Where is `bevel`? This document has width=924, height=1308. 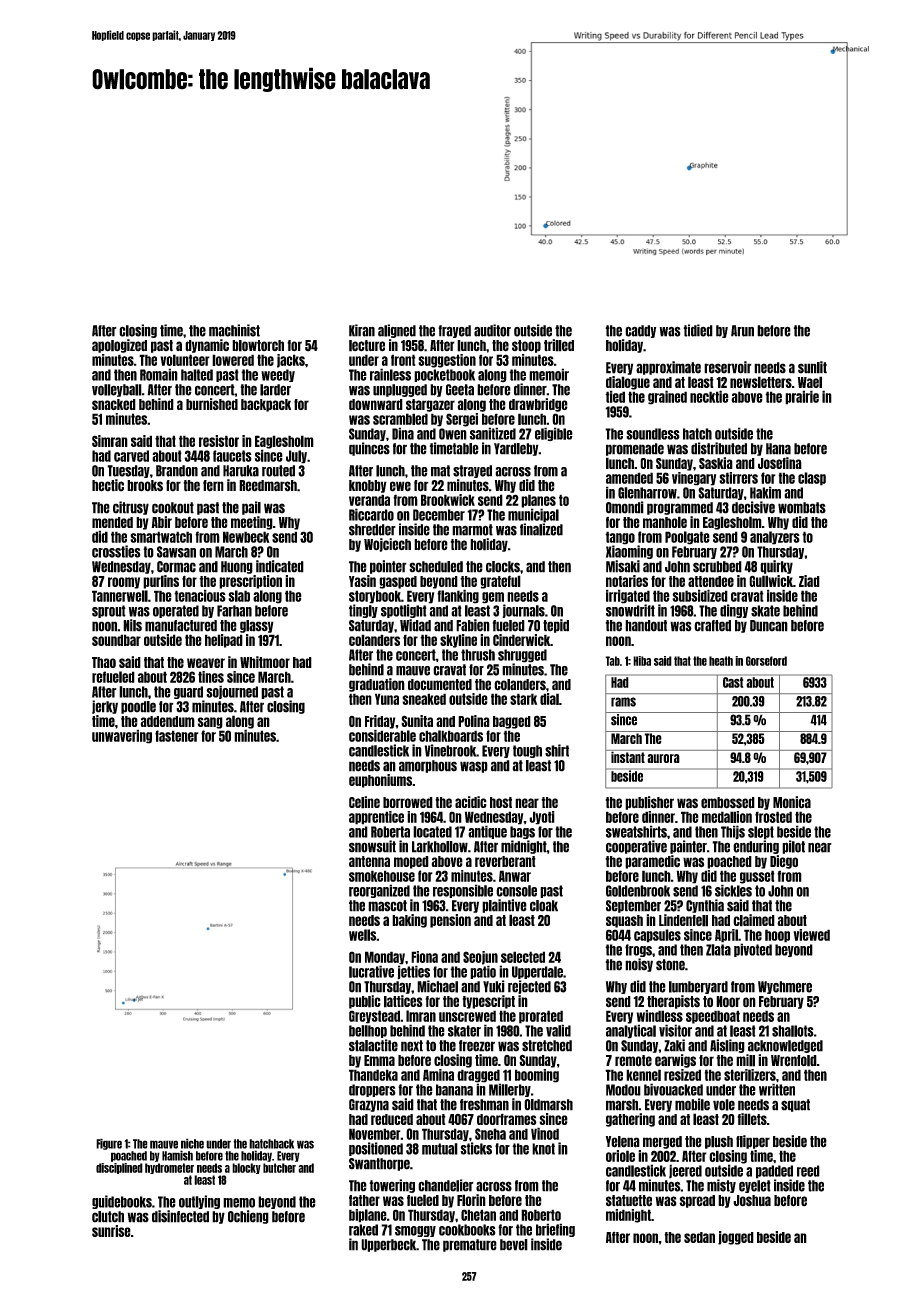
bevel is located at coordinates (514, 1245).
